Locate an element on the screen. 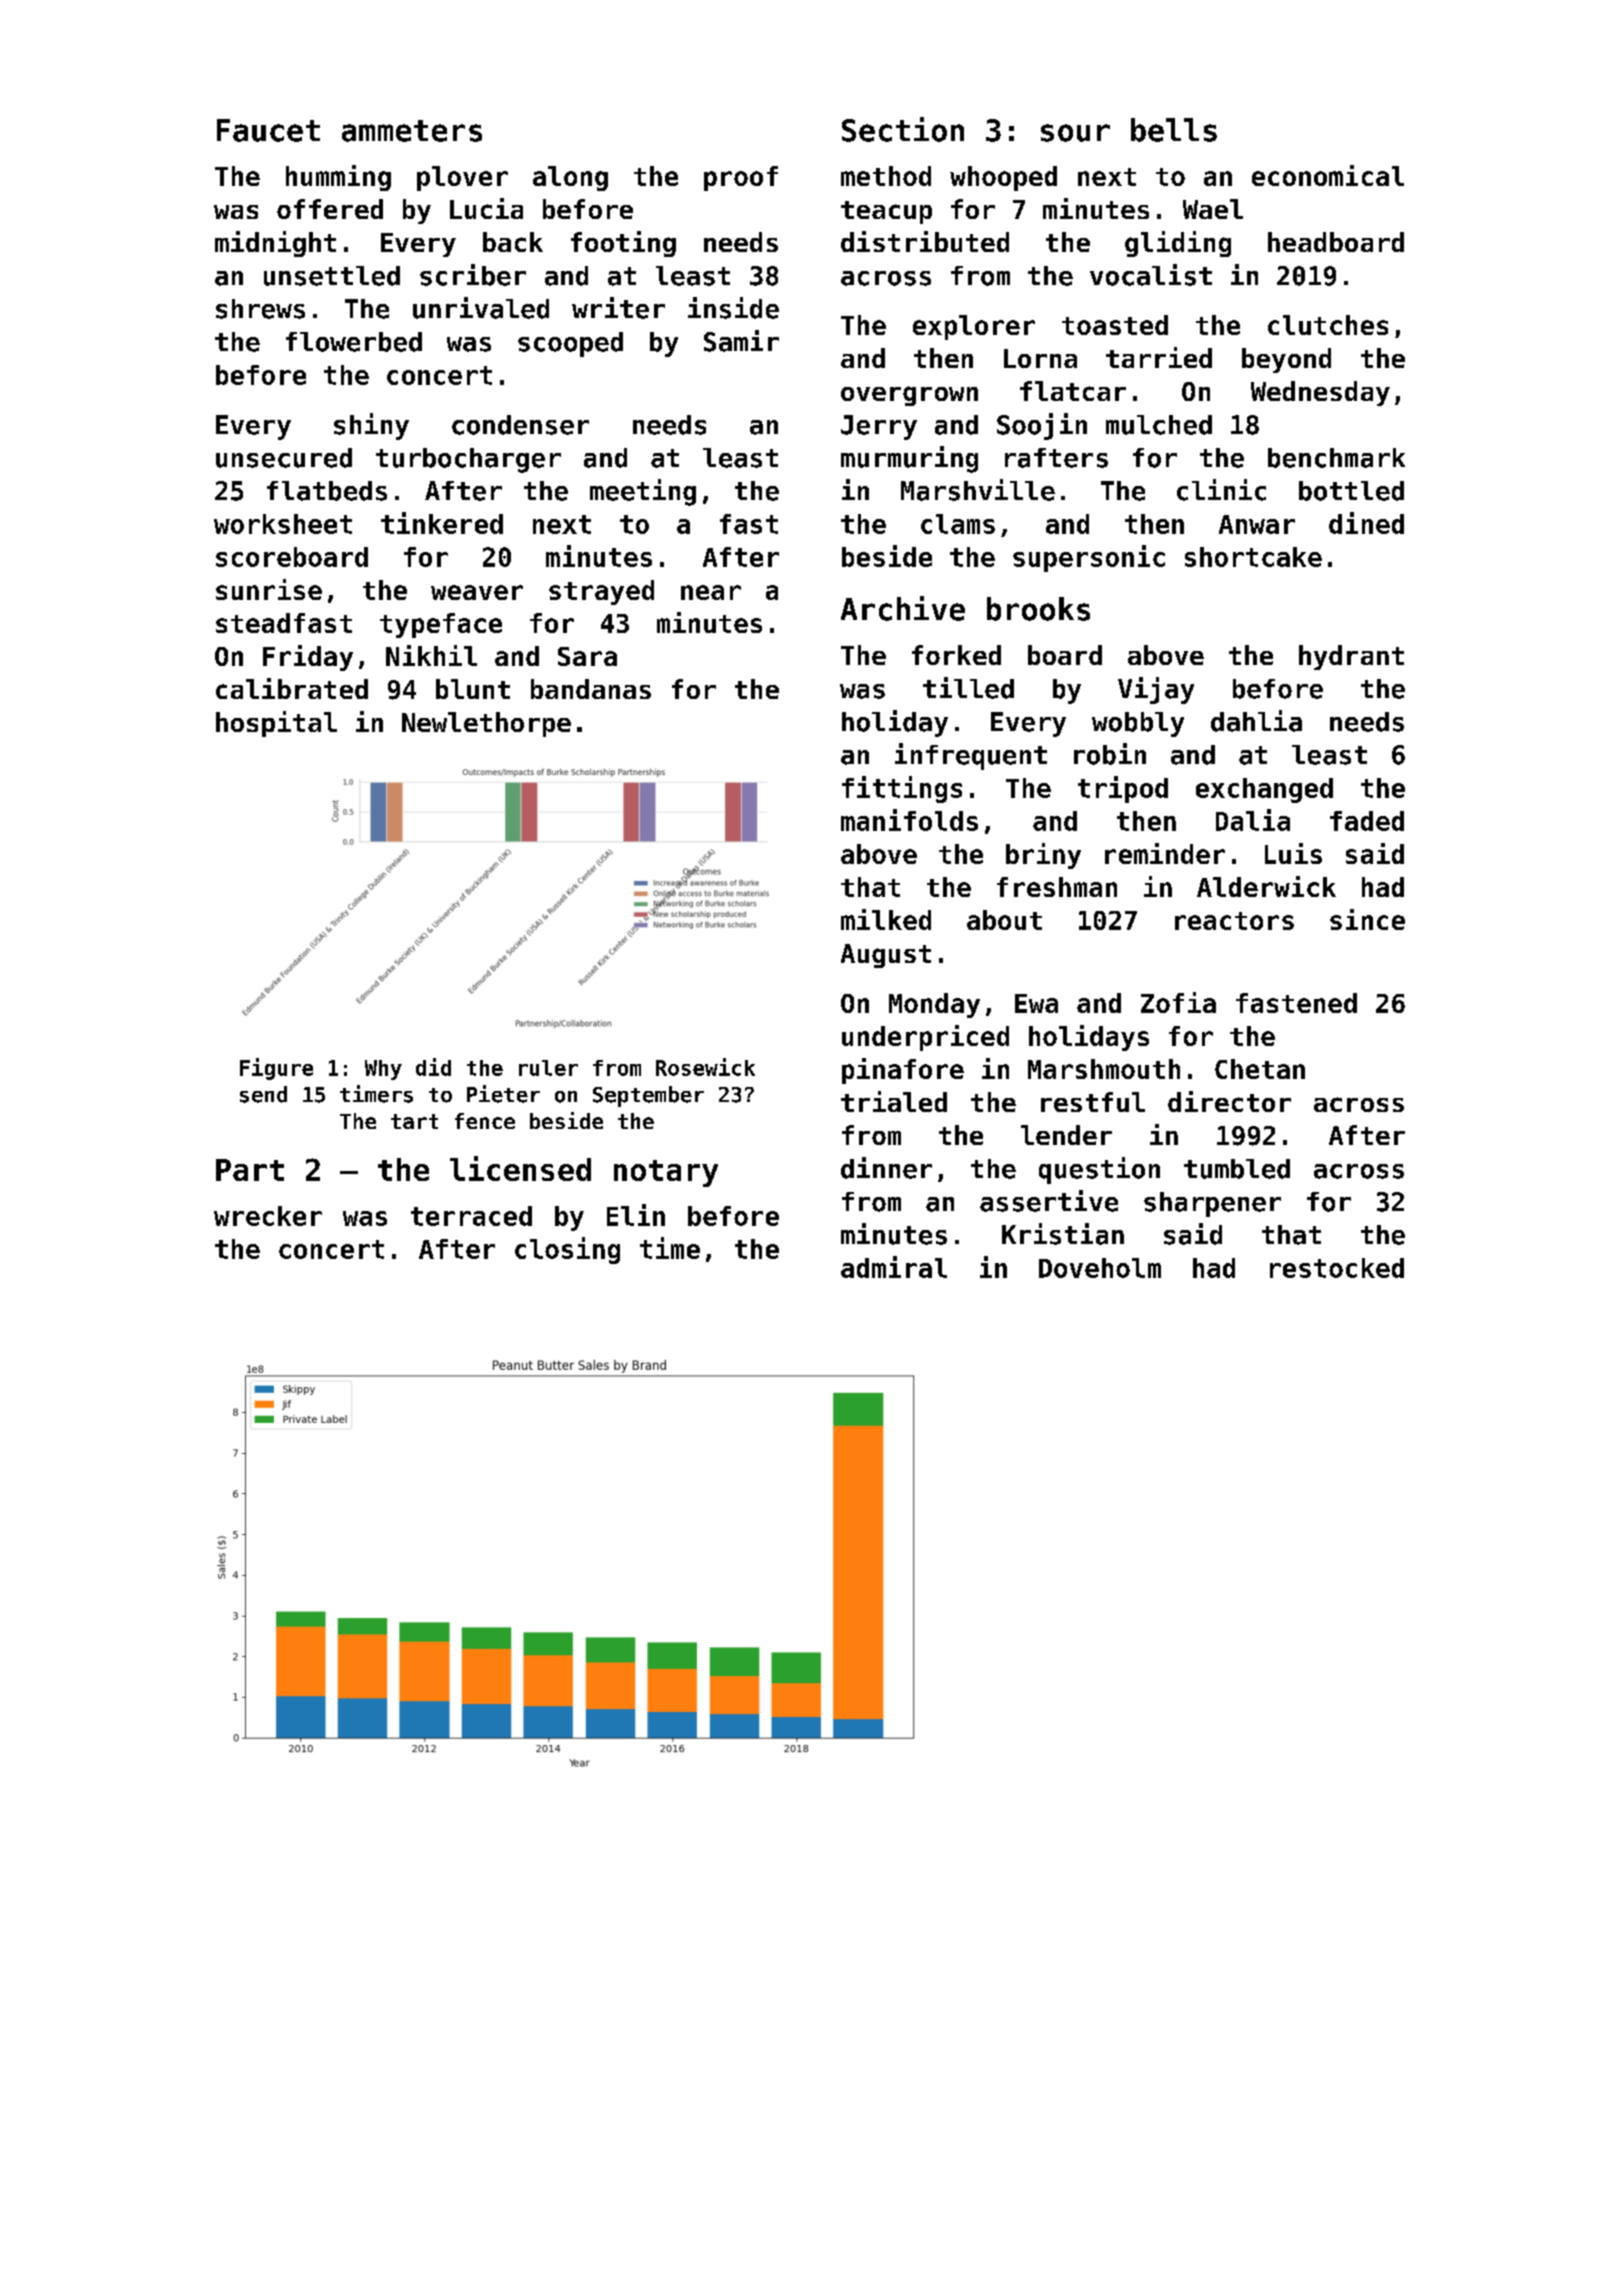 This screenshot has height=2292, width=1620. Zofia is located at coordinates (1178, 1002).
